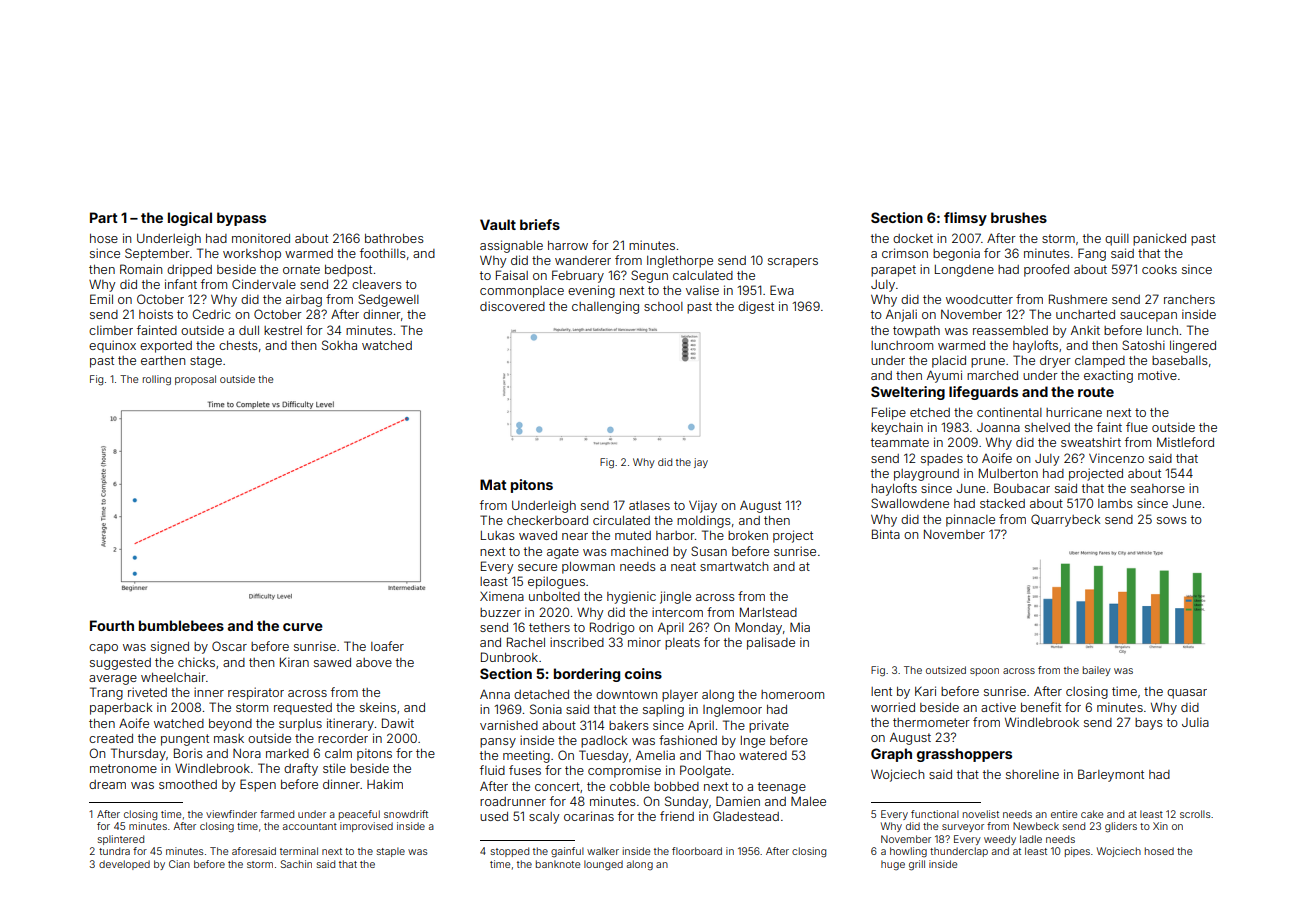  I want to click on floorboard, so click(697, 851).
